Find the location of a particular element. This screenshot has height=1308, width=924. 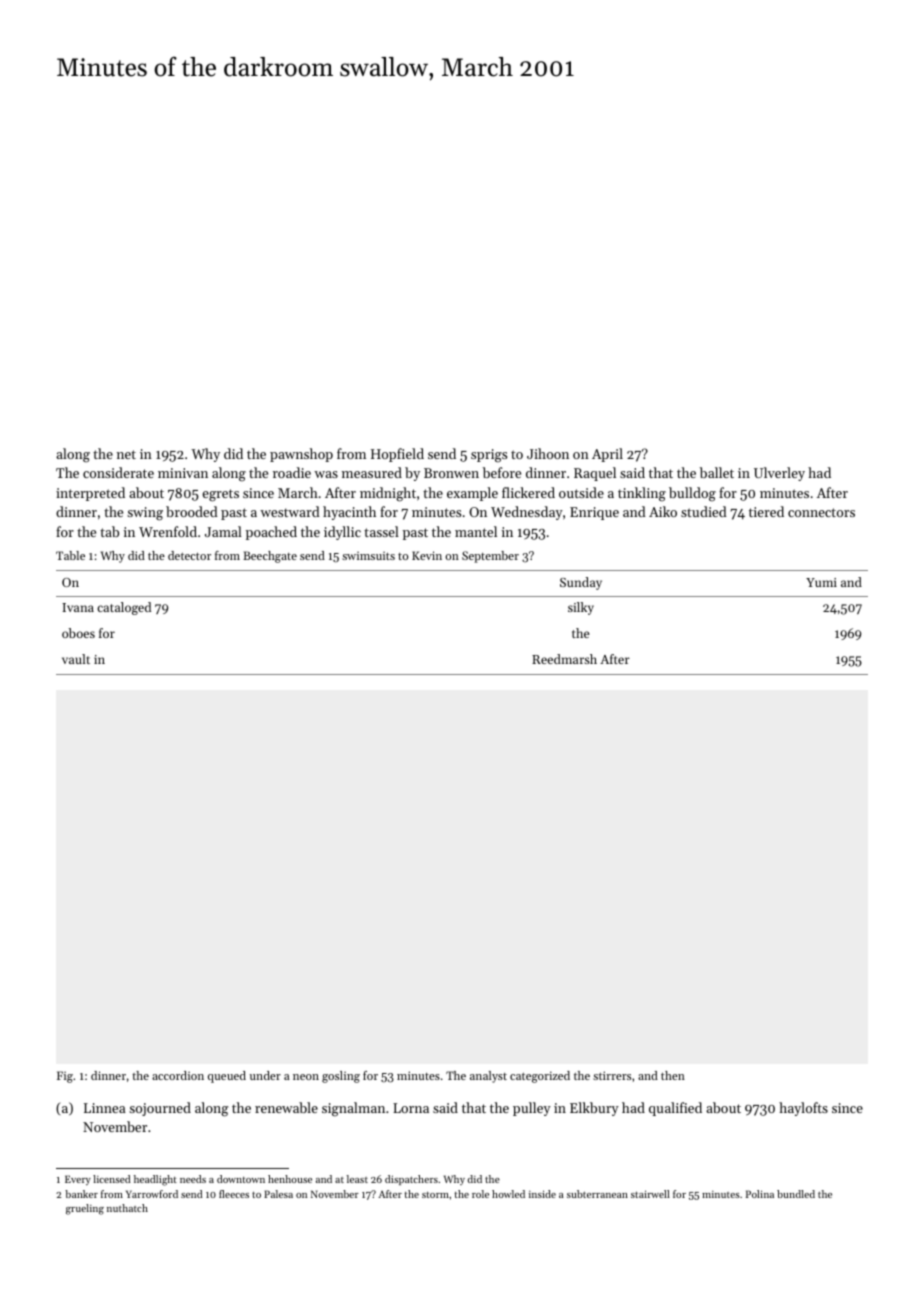

silky is located at coordinates (581, 608).
